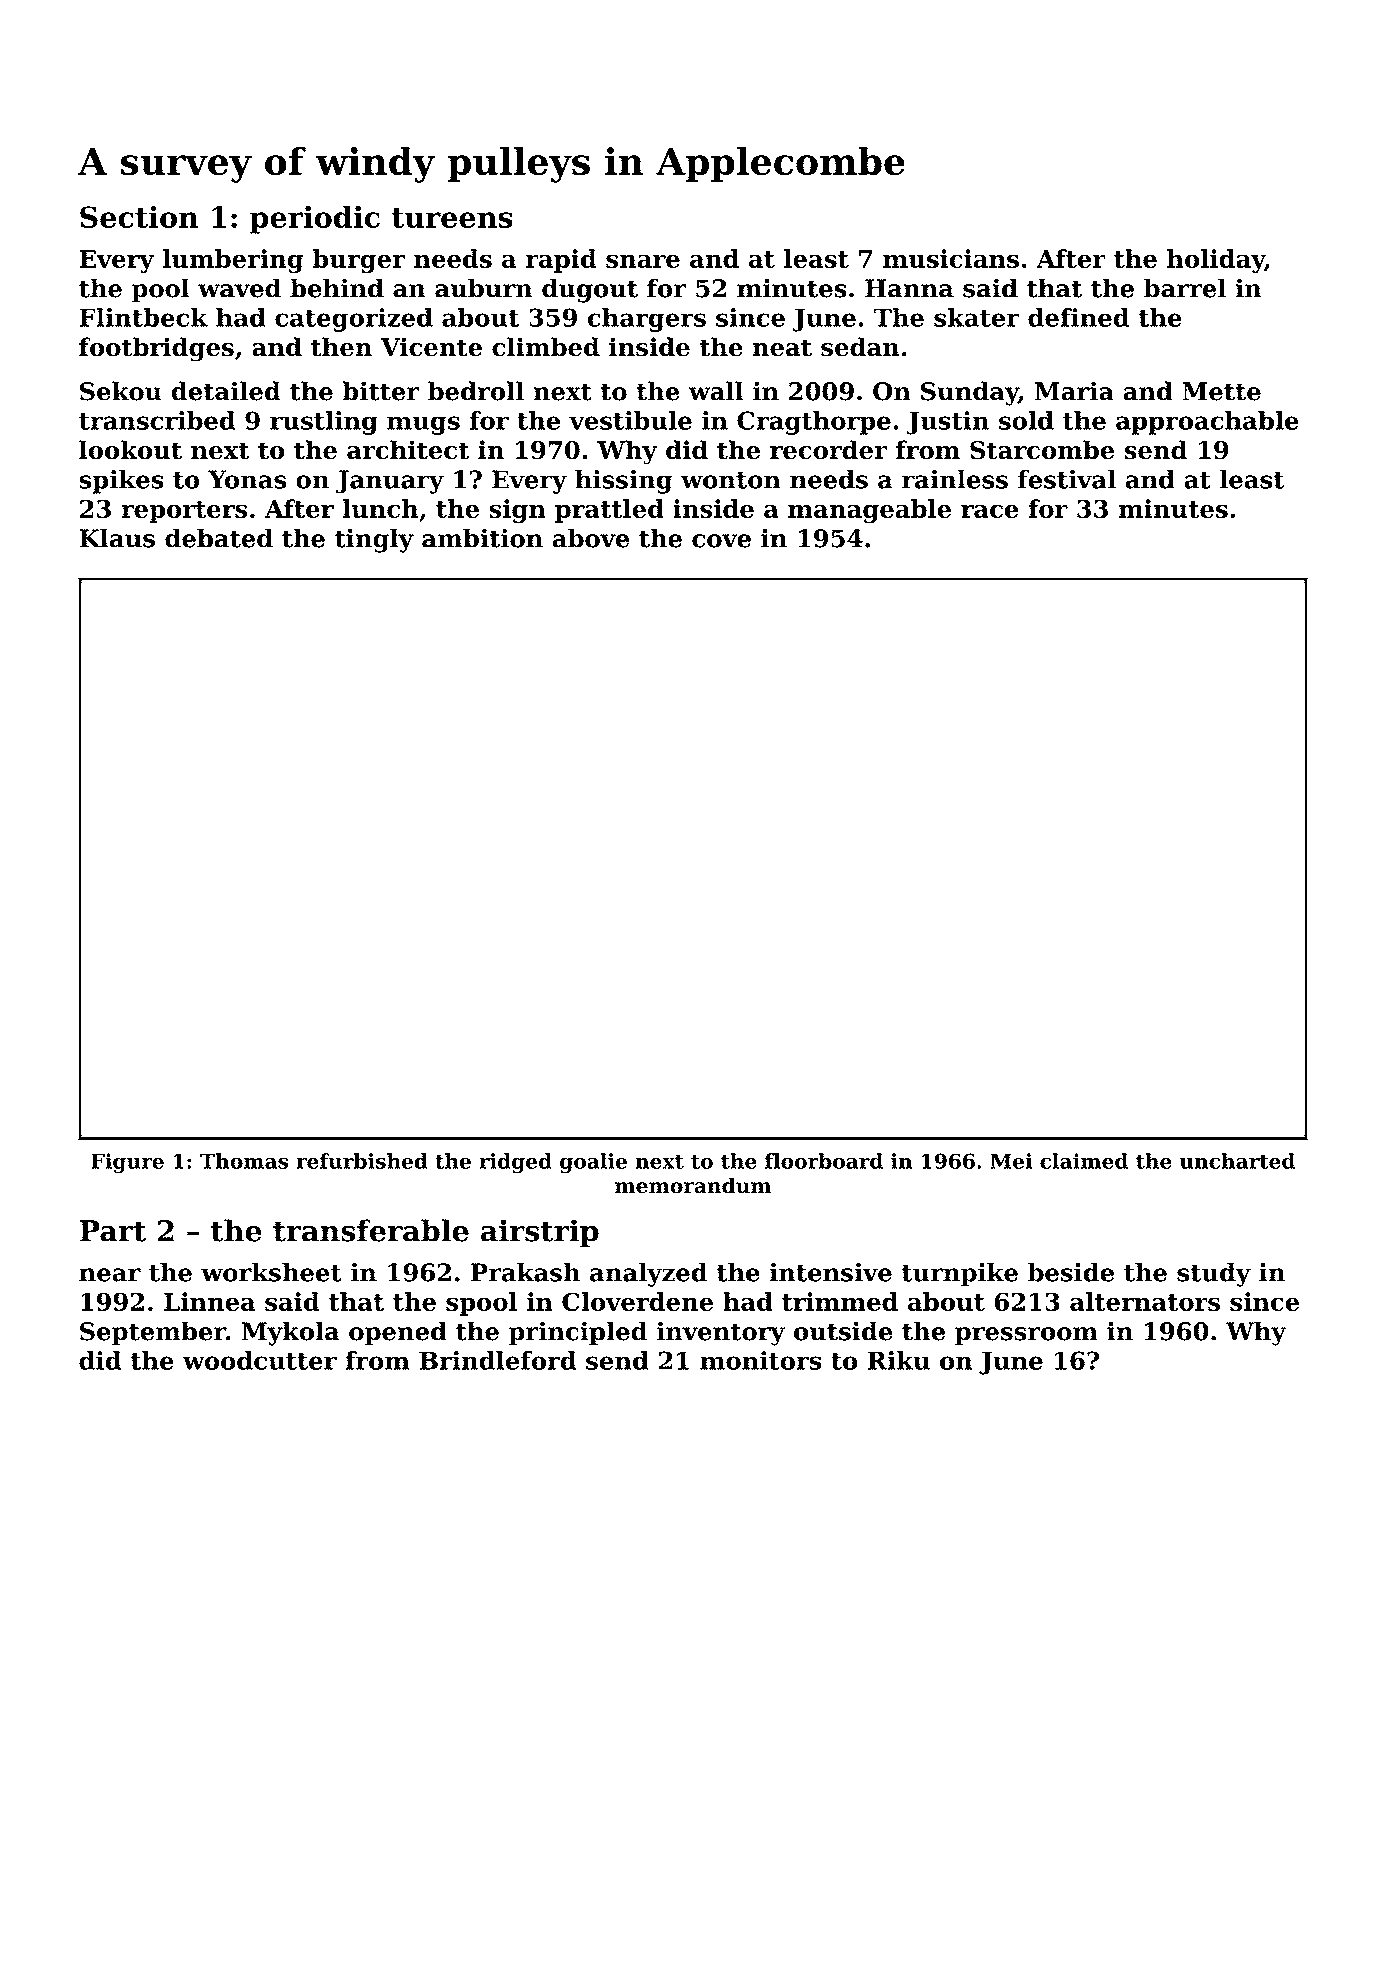 The image size is (1386, 1969). Describe the element at coordinates (1237, 1161) in the document. I see `uncharted` at that location.
